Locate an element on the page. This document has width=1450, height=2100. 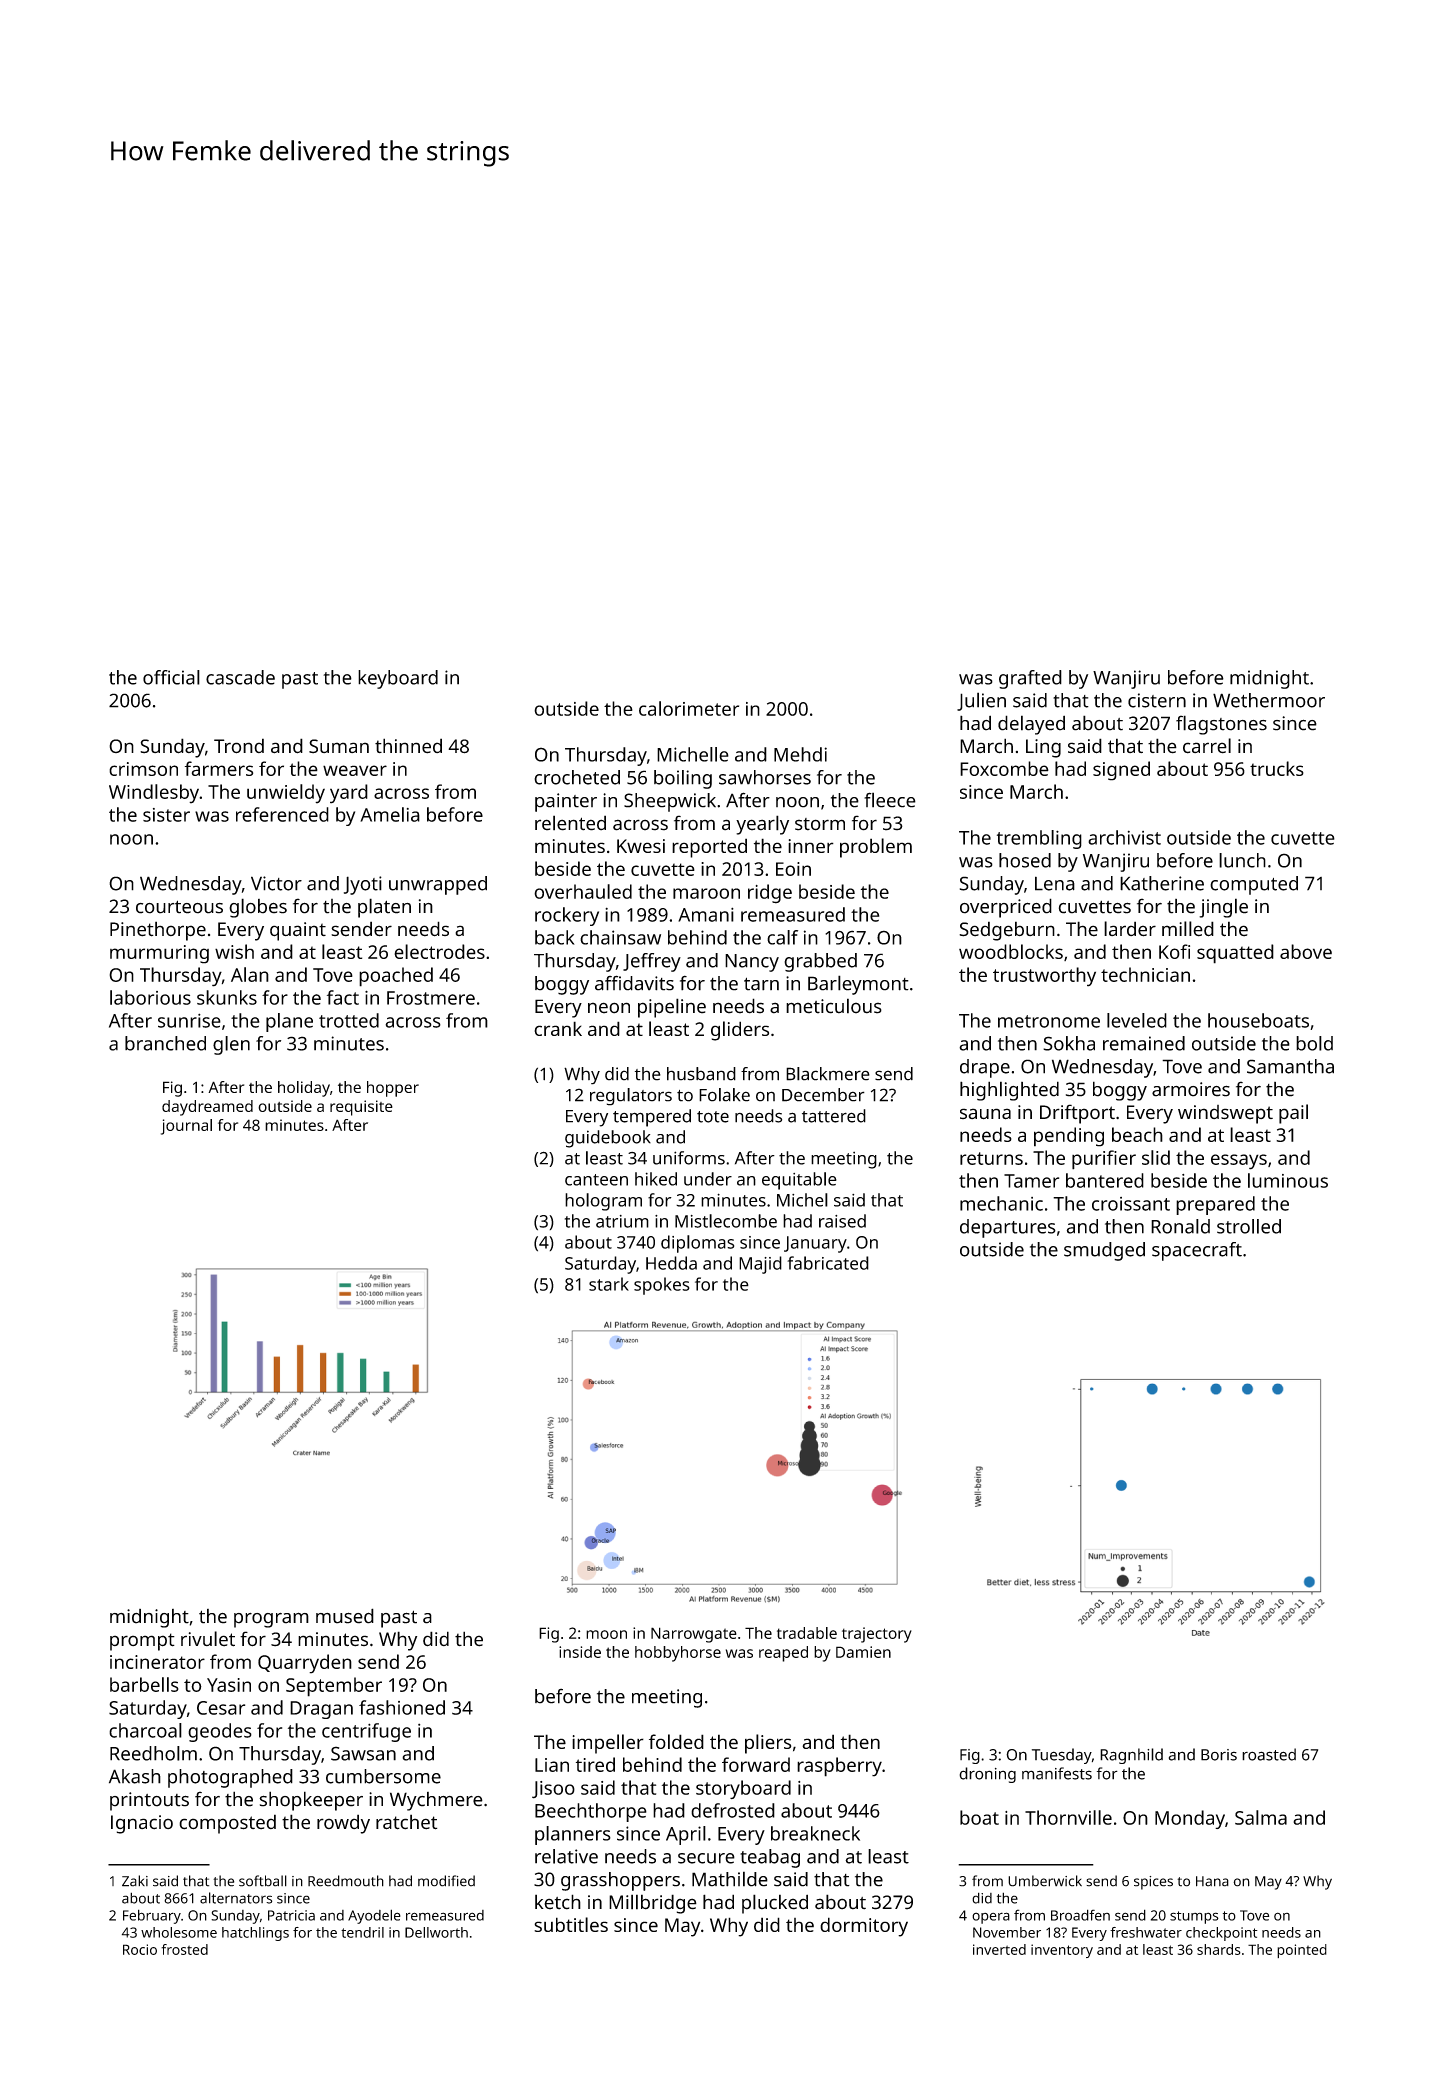
larder is located at coordinates (1130, 929).
